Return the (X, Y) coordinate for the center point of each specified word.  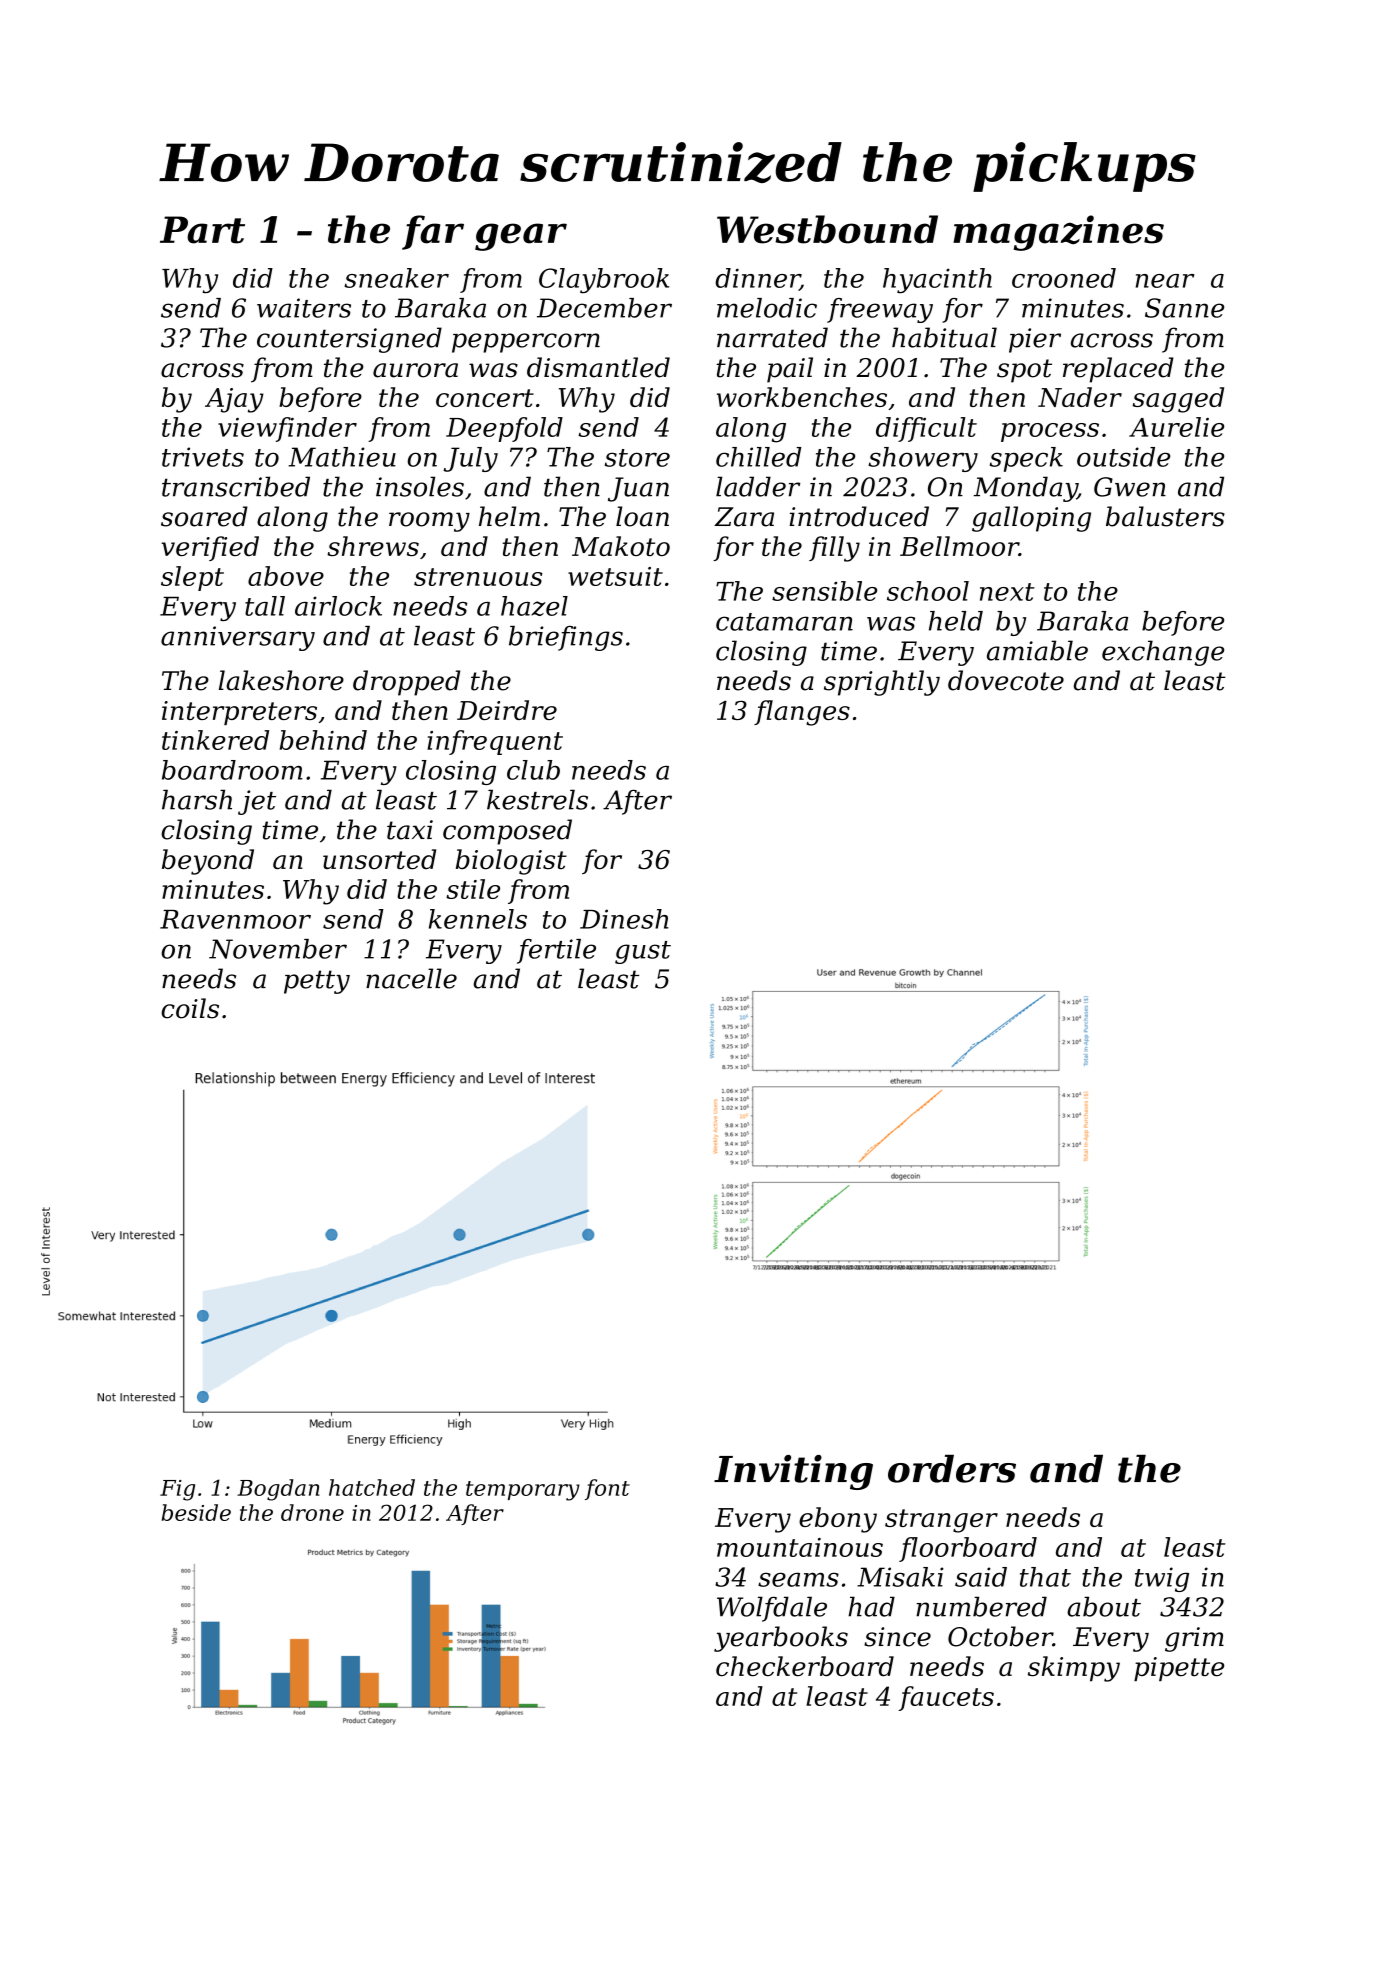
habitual (944, 337)
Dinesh (624, 919)
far (433, 232)
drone (312, 1512)
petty (317, 982)
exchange (1163, 653)
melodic (767, 308)
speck (1026, 459)
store (637, 458)
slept (192, 578)
